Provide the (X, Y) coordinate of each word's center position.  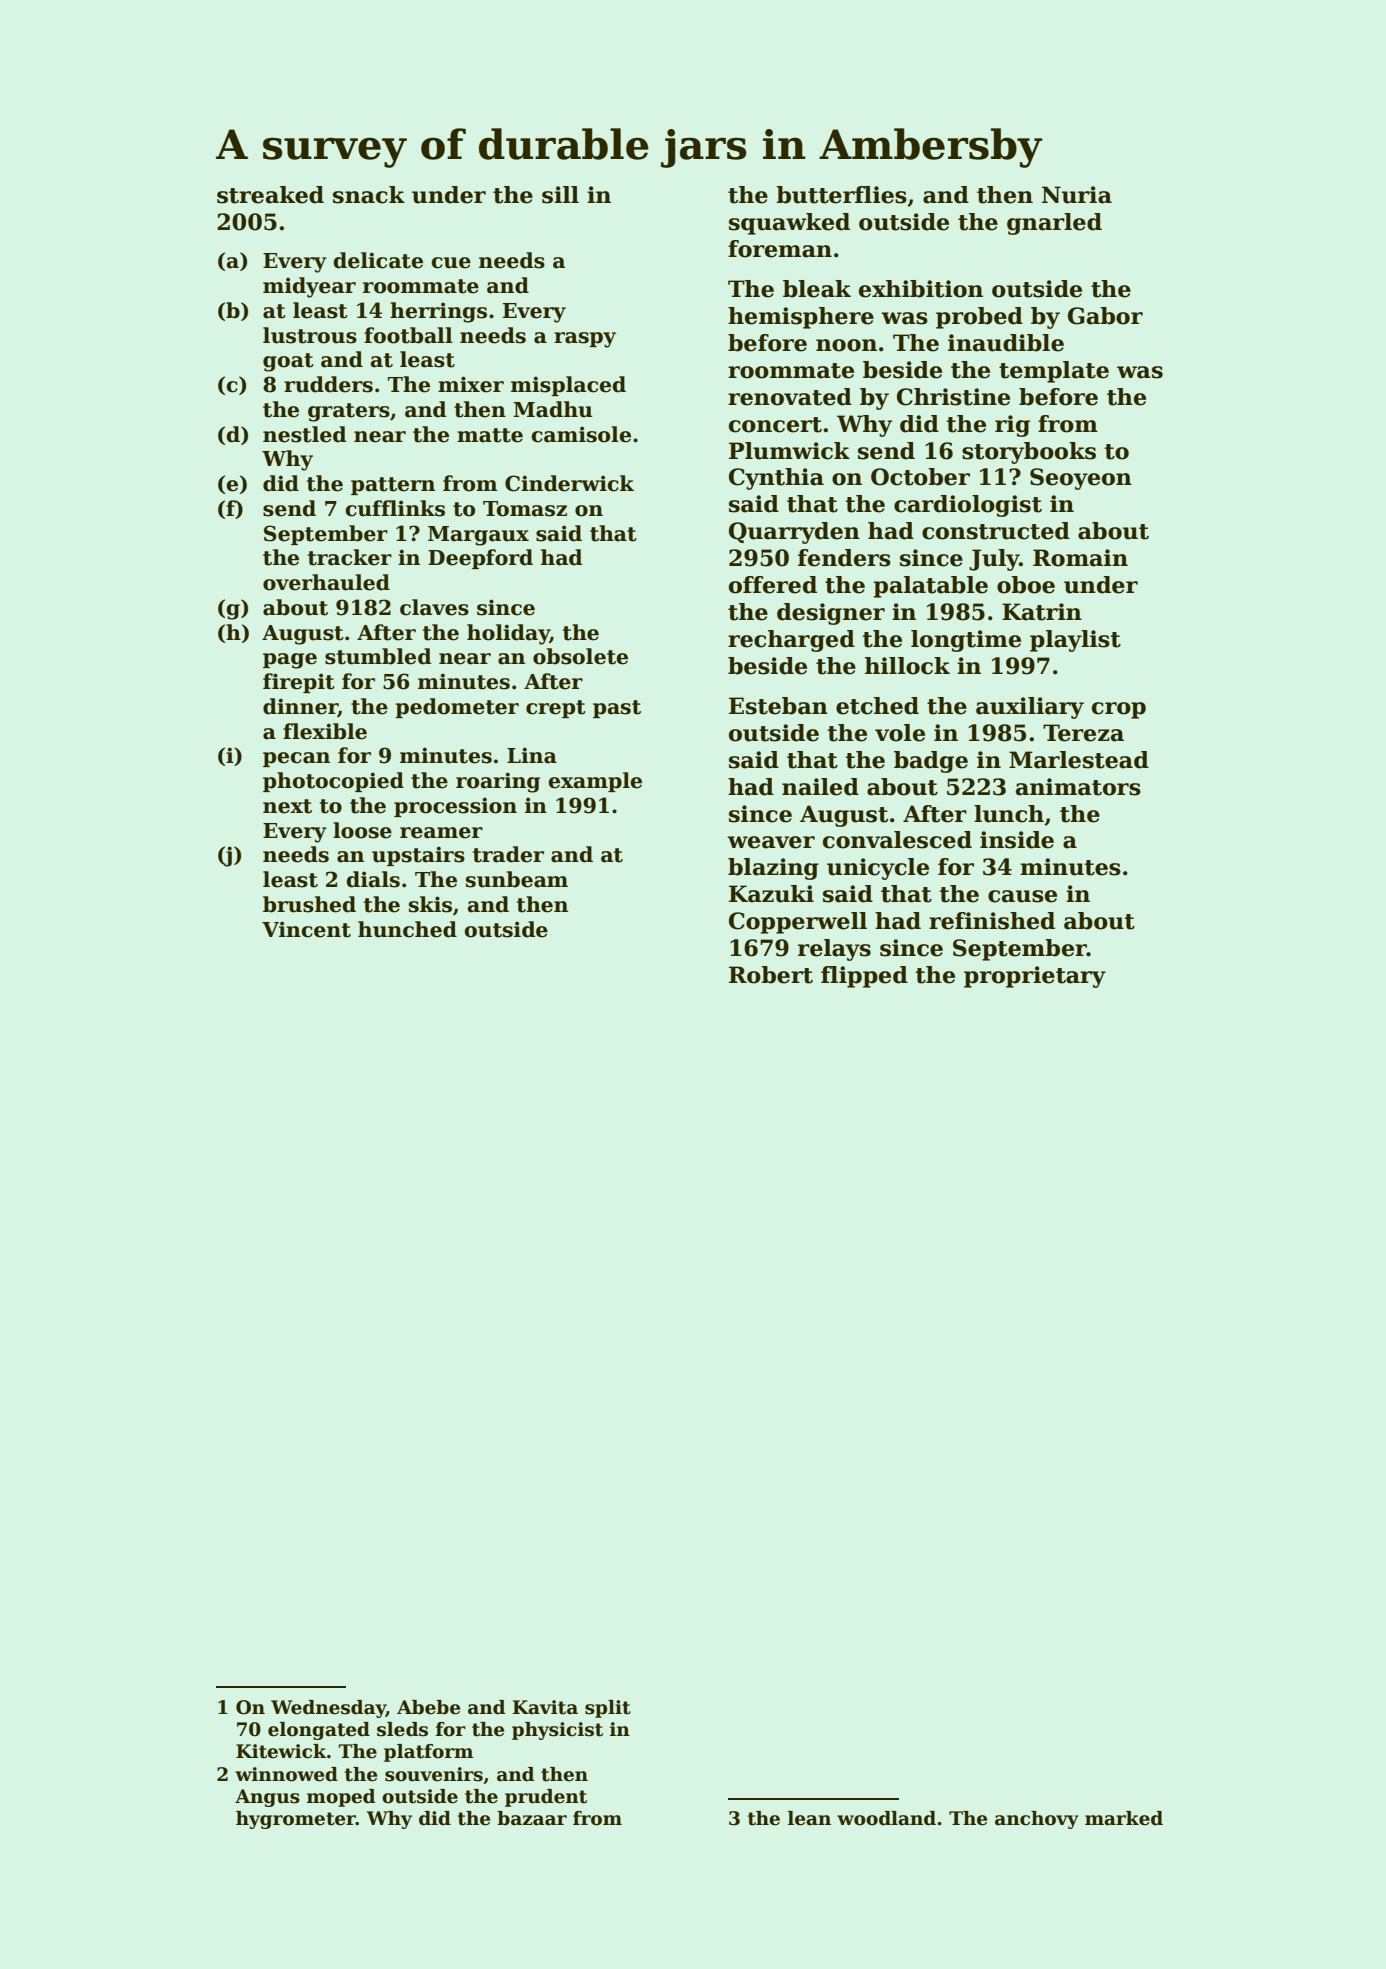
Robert (771, 975)
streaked (270, 195)
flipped (864, 977)
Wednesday (328, 1709)
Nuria (1077, 195)
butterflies (841, 195)
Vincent (306, 929)
